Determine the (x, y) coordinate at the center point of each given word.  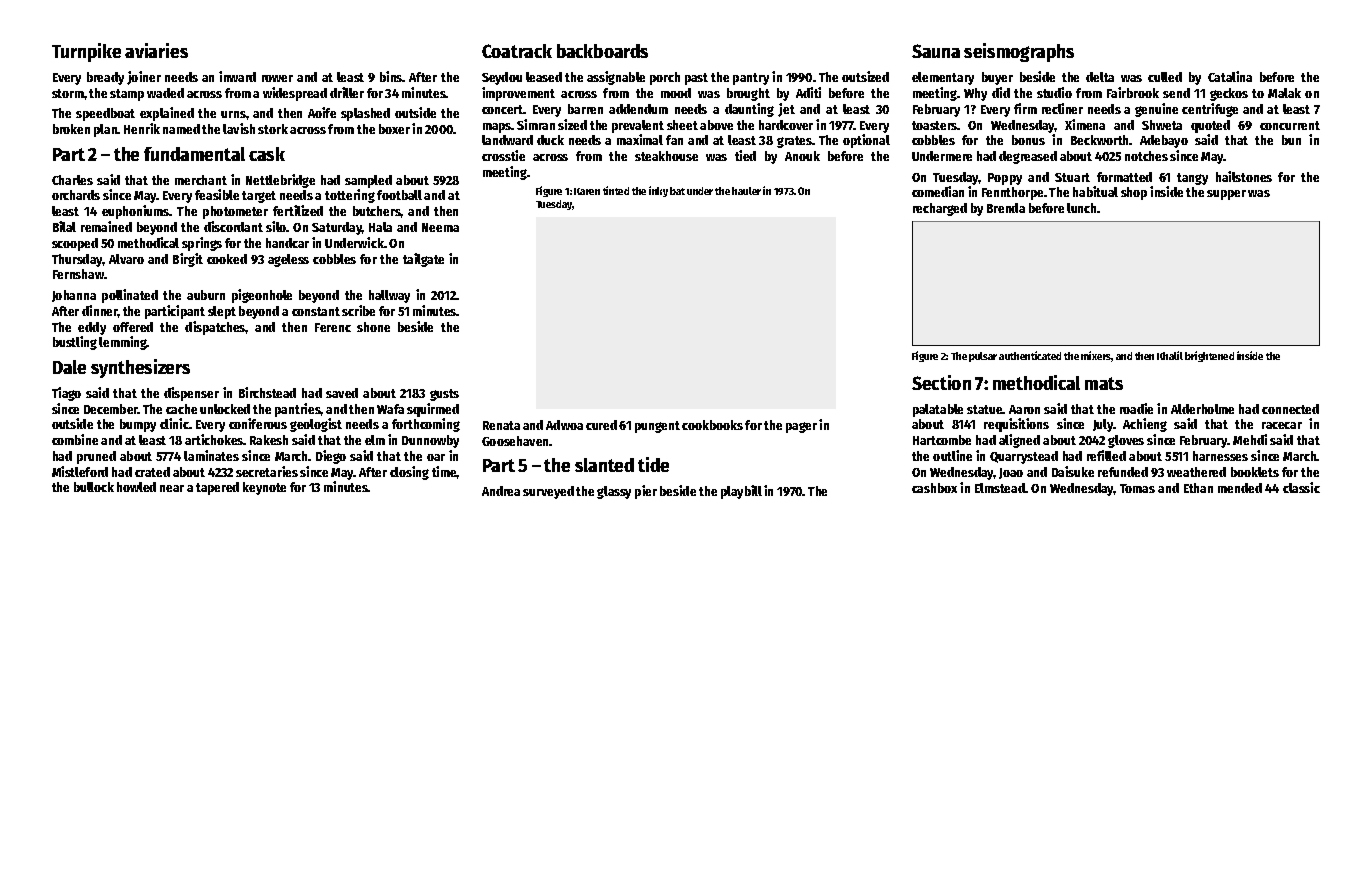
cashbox (934, 488)
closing (409, 473)
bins (391, 76)
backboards (602, 51)
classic (1301, 487)
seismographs (1019, 52)
